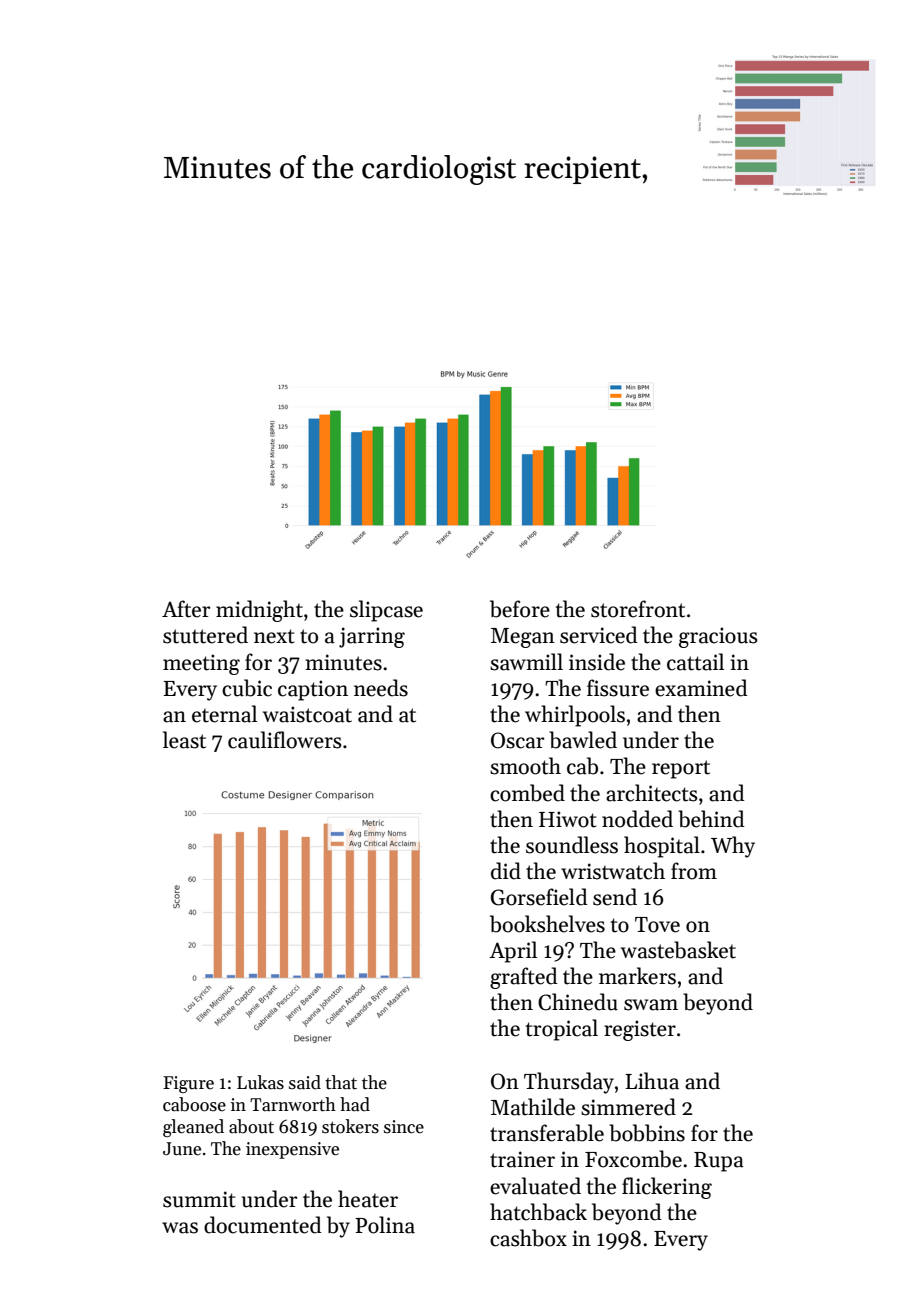  What do you see at coordinates (524, 978) in the image?
I see `grafted` at bounding box center [524, 978].
